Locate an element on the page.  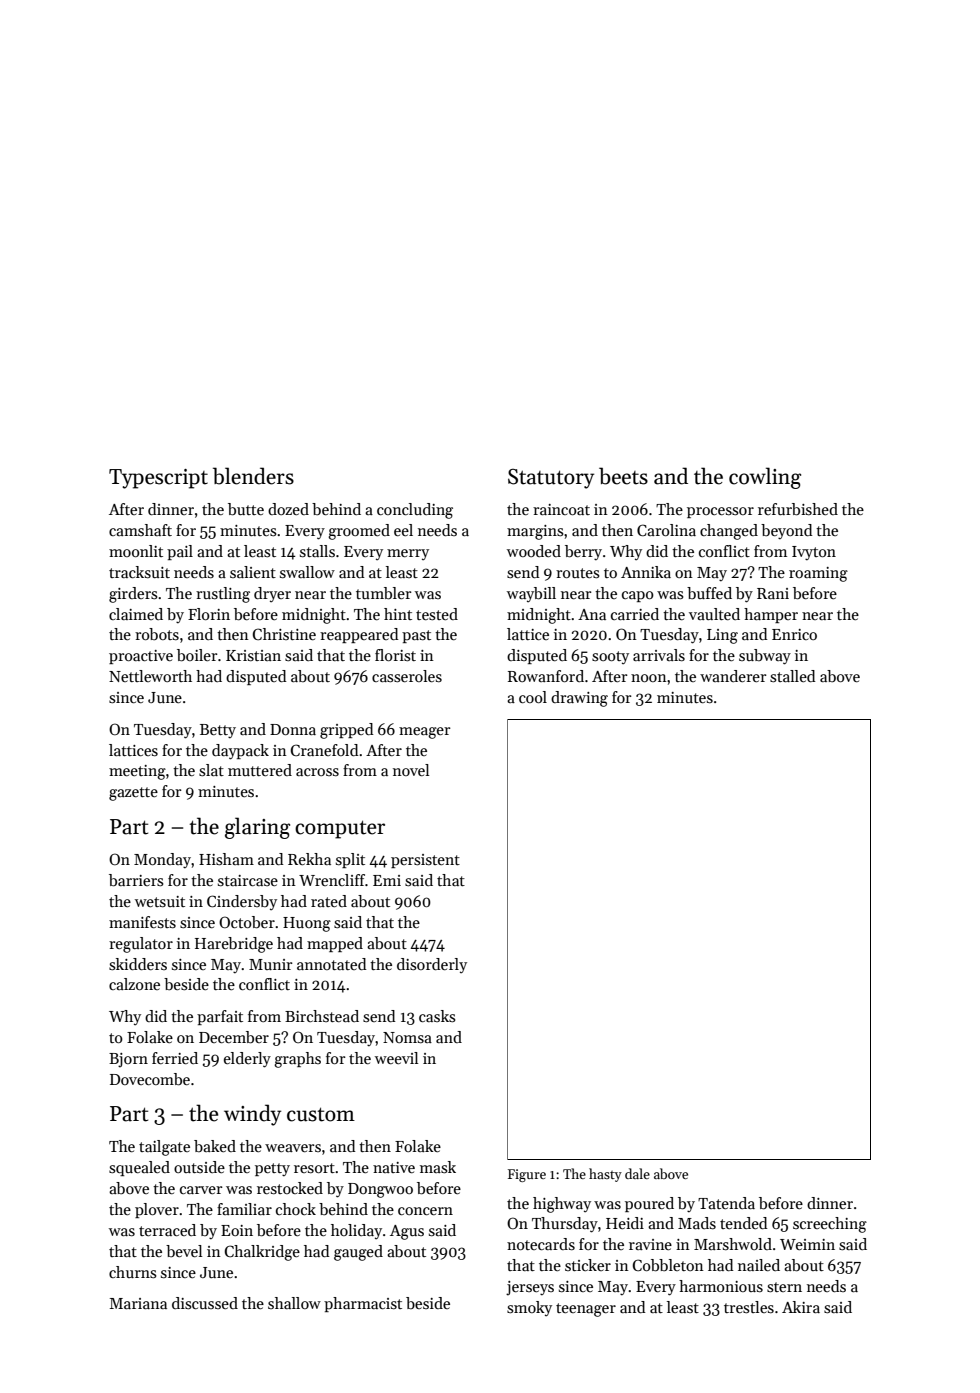
hasty is located at coordinates (605, 1175).
